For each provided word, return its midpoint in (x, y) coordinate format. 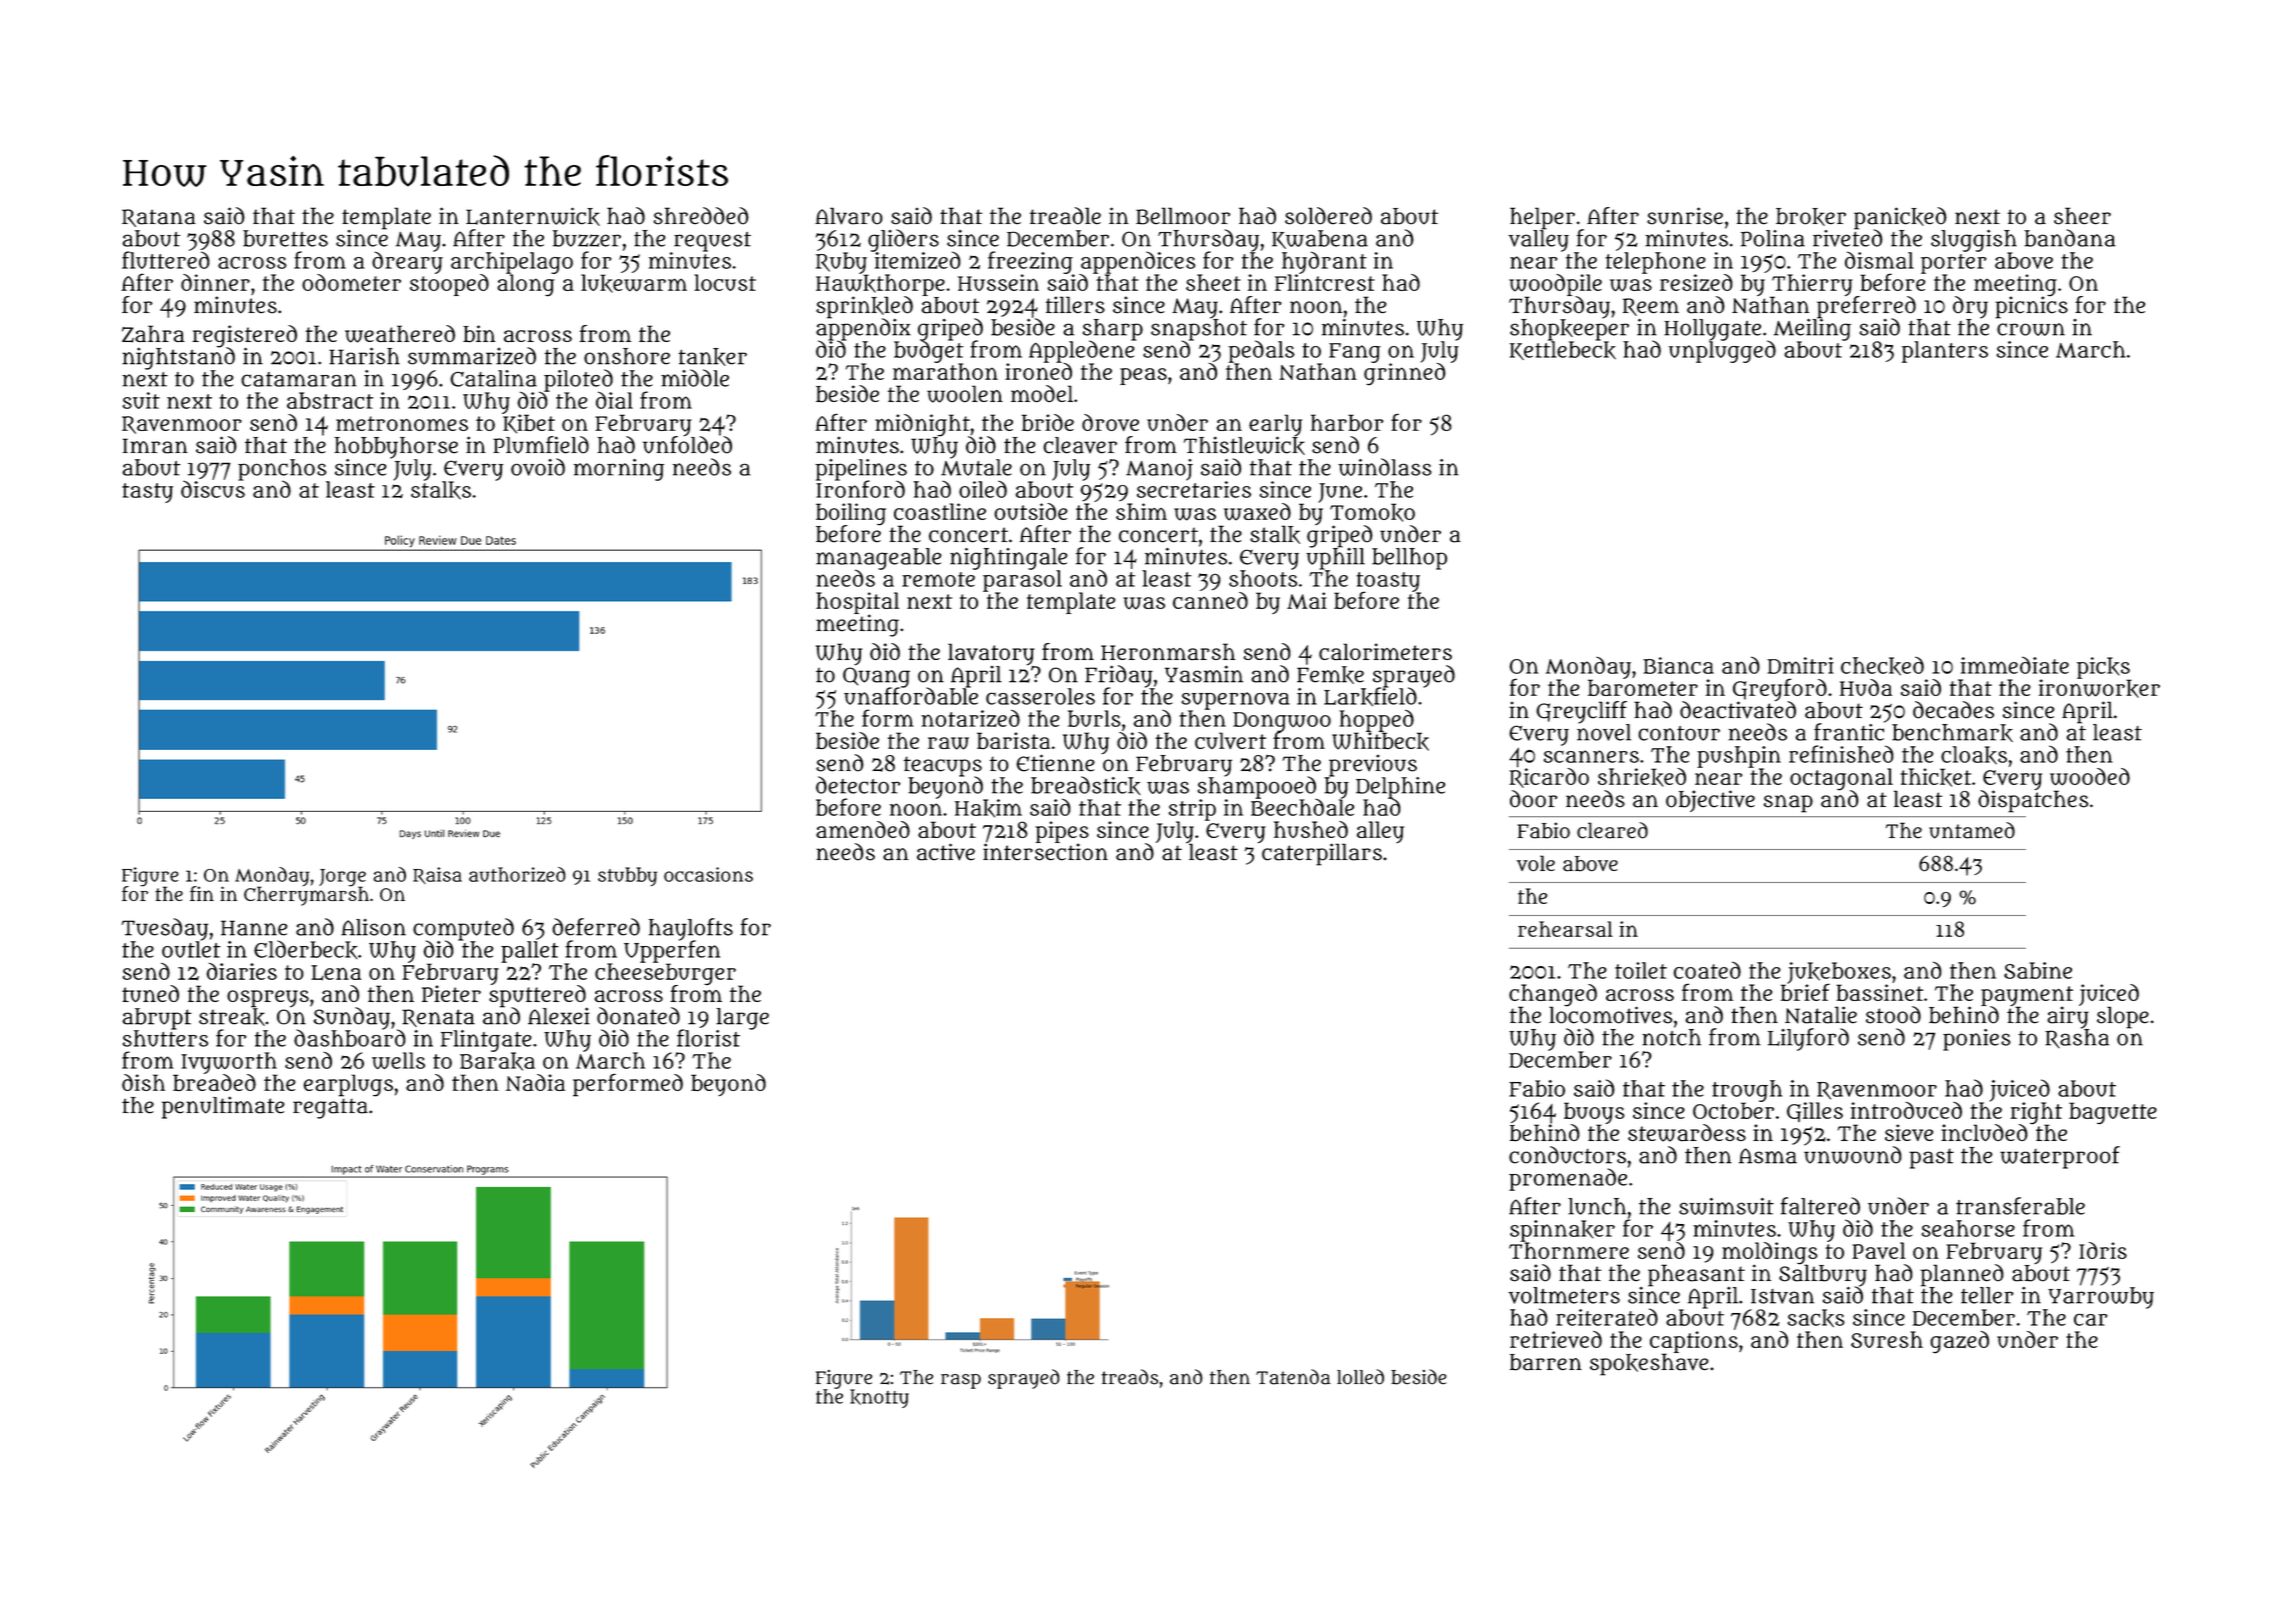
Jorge (342, 878)
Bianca (1678, 665)
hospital (857, 603)
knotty (879, 1398)
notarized (970, 718)
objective (1710, 801)
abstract (330, 400)
